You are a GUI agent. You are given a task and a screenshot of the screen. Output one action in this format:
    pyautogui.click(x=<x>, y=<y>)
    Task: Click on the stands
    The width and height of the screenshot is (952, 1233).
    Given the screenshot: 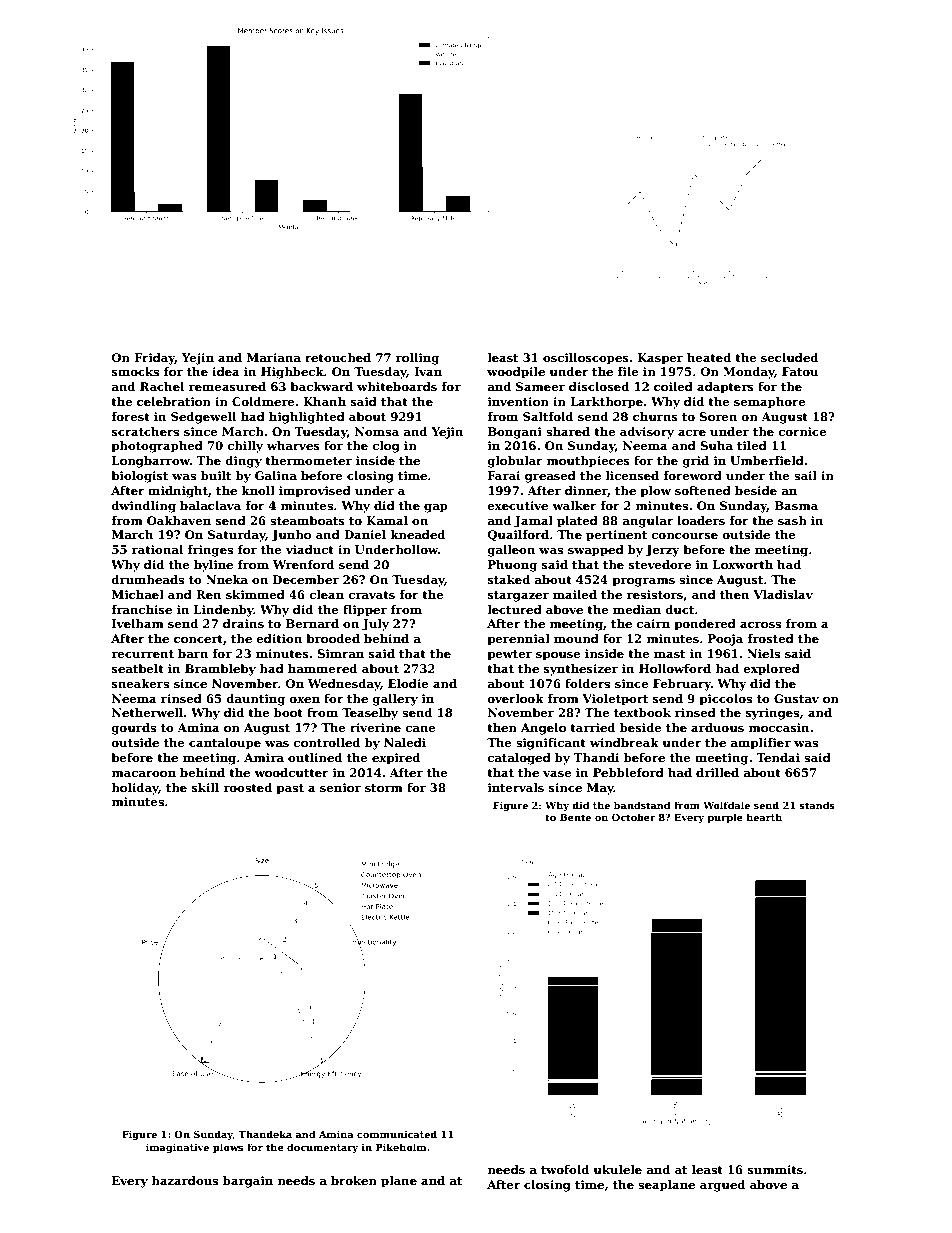 What is the action you would take?
    pyautogui.click(x=817, y=805)
